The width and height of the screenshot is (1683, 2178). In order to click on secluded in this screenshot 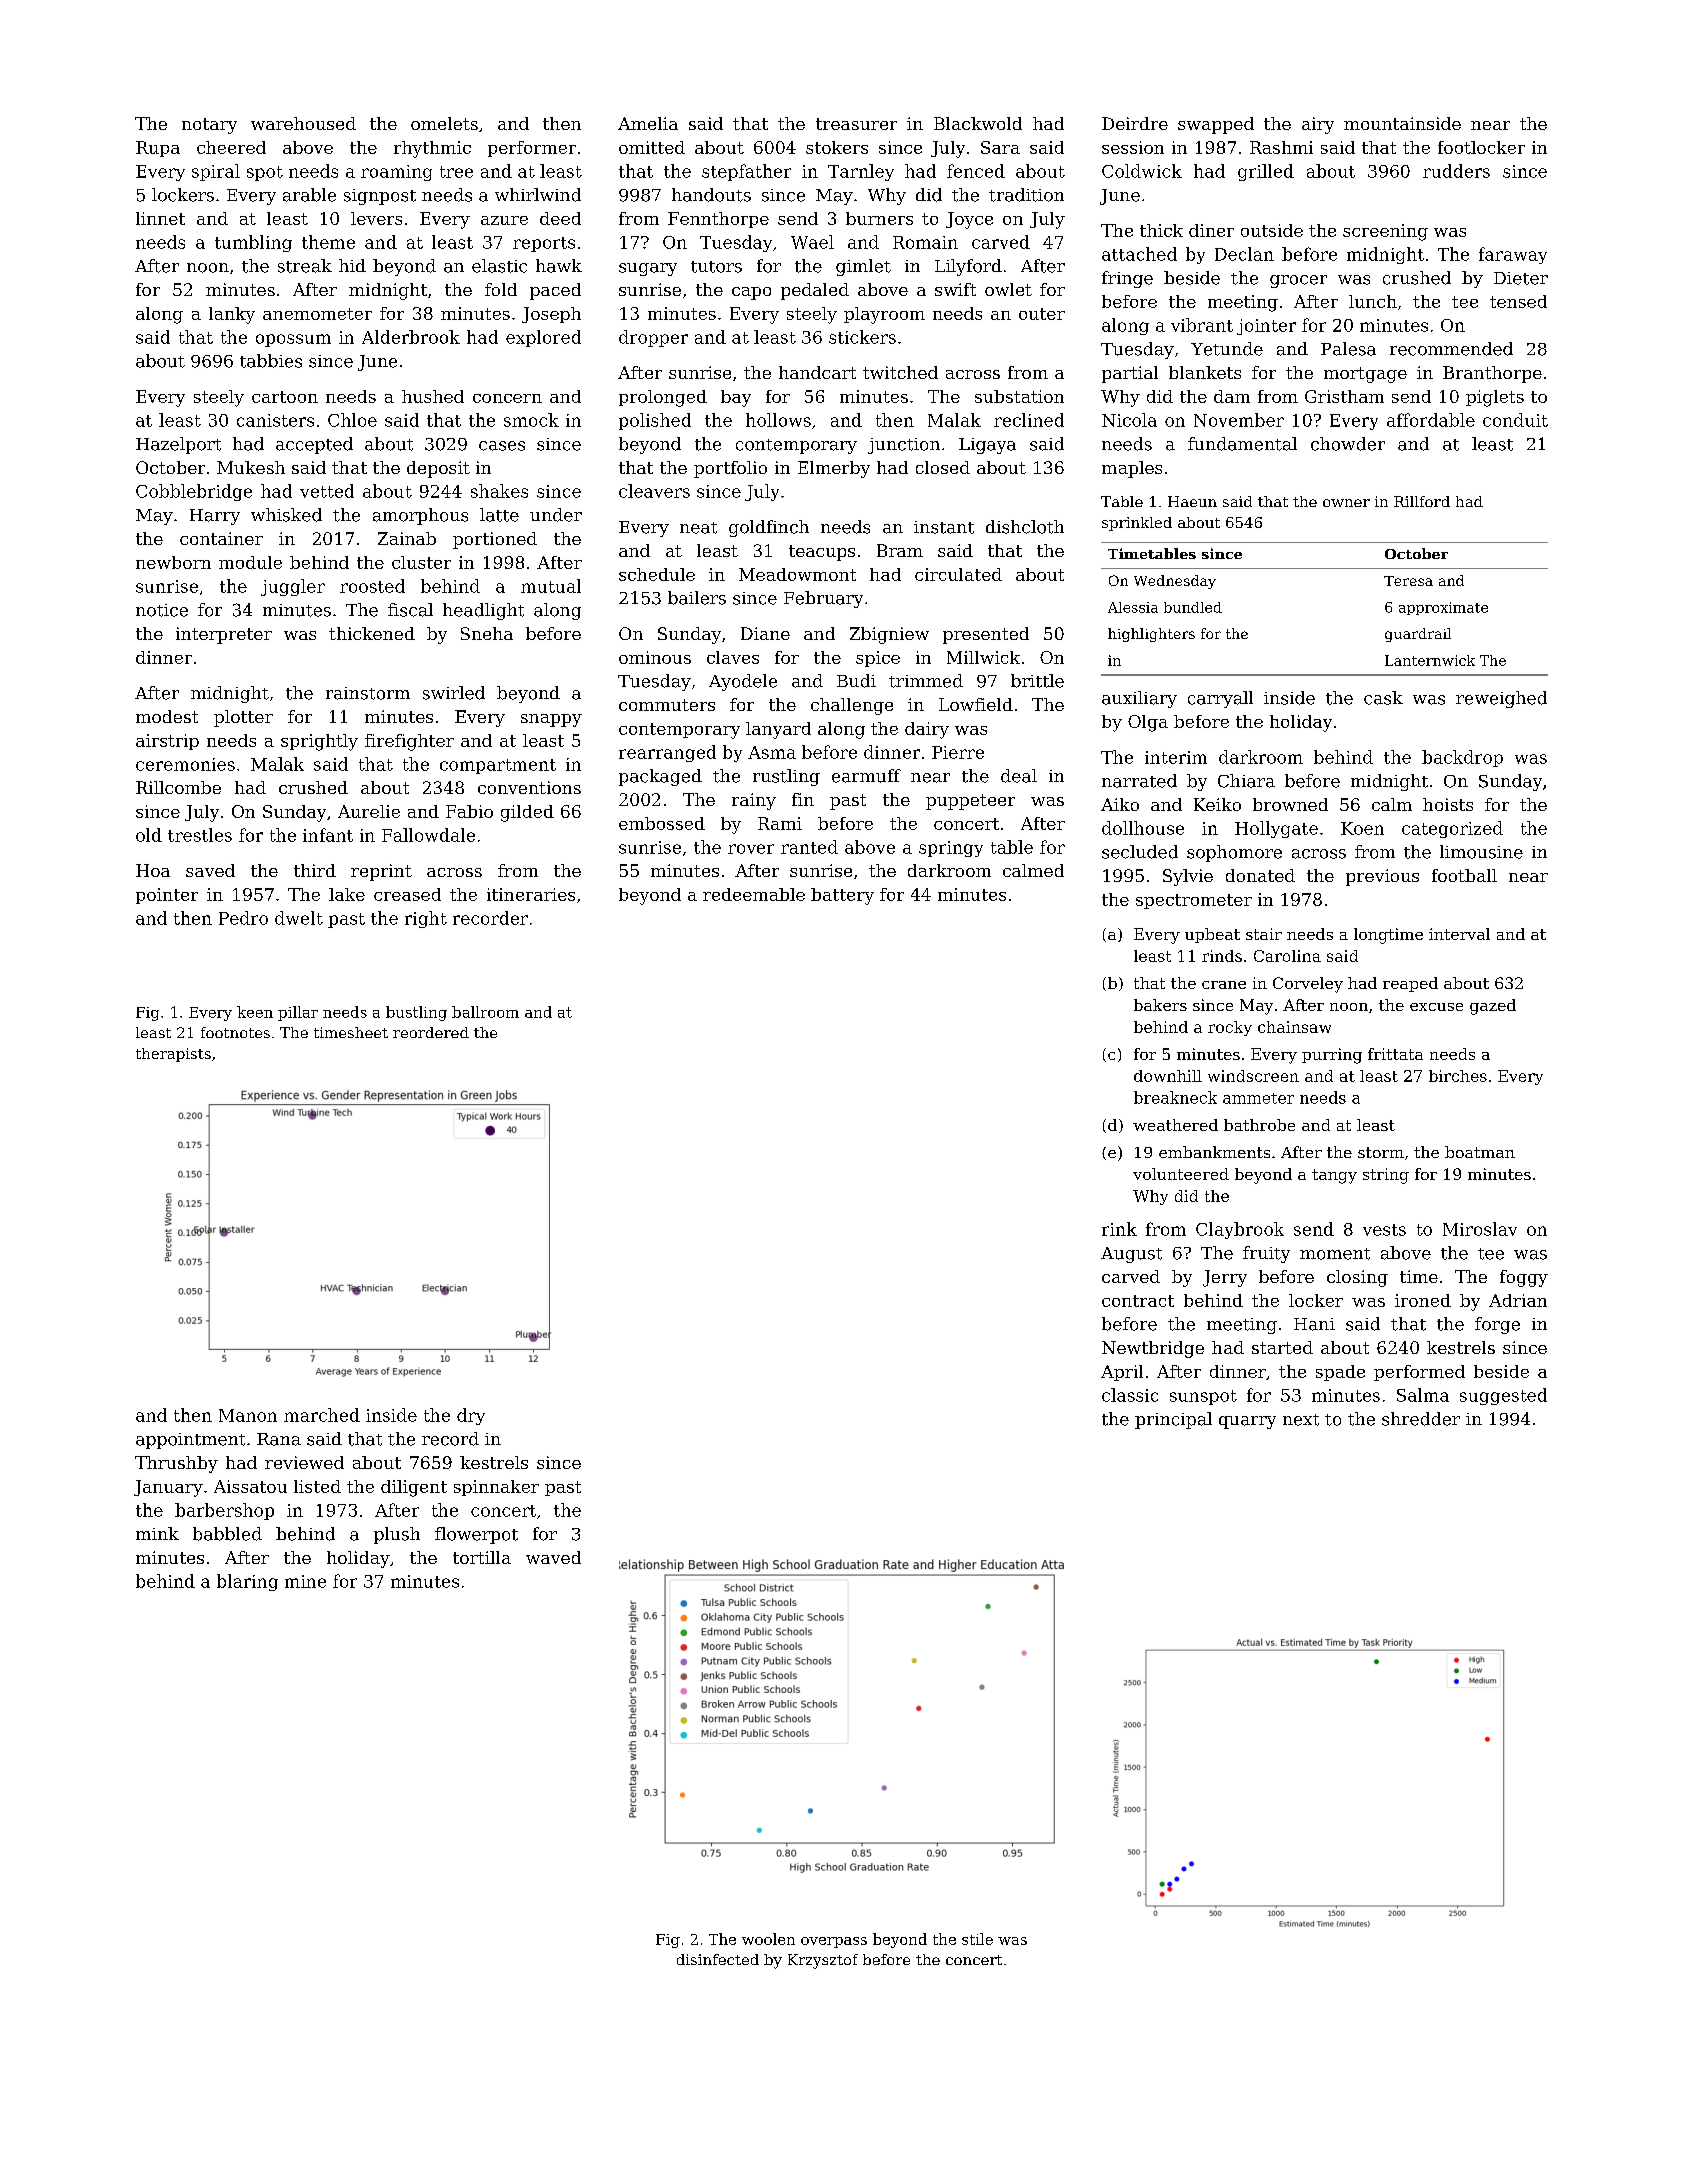, I will do `click(1140, 852)`.
